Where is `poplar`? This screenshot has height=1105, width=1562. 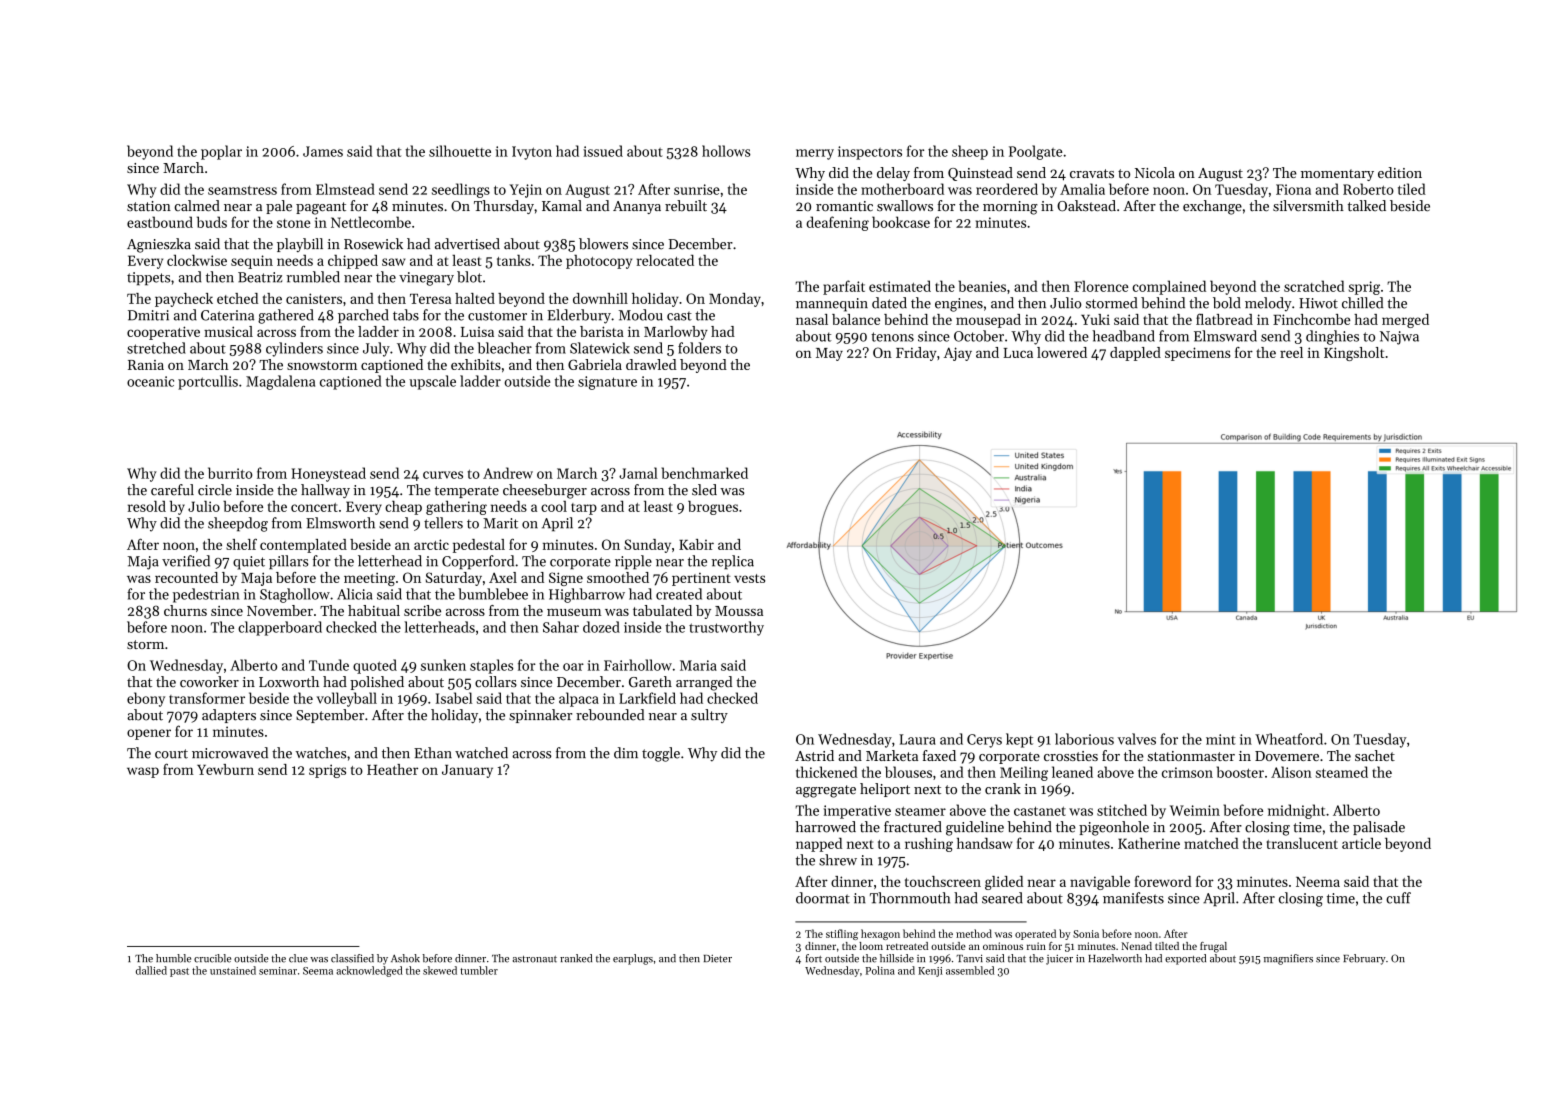 poplar is located at coordinates (221, 152).
